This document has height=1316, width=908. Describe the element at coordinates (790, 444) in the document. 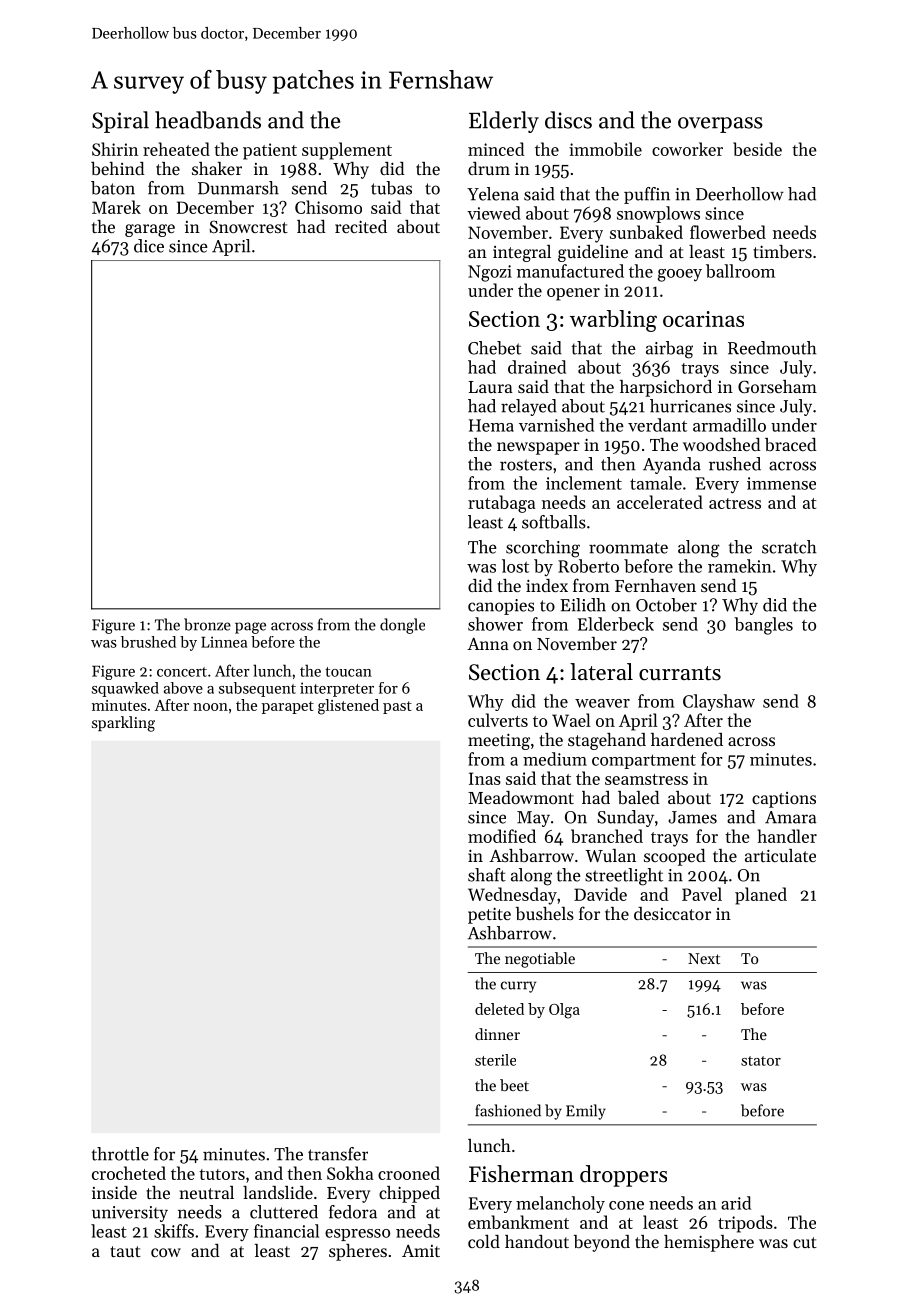

I see `braced` at that location.
